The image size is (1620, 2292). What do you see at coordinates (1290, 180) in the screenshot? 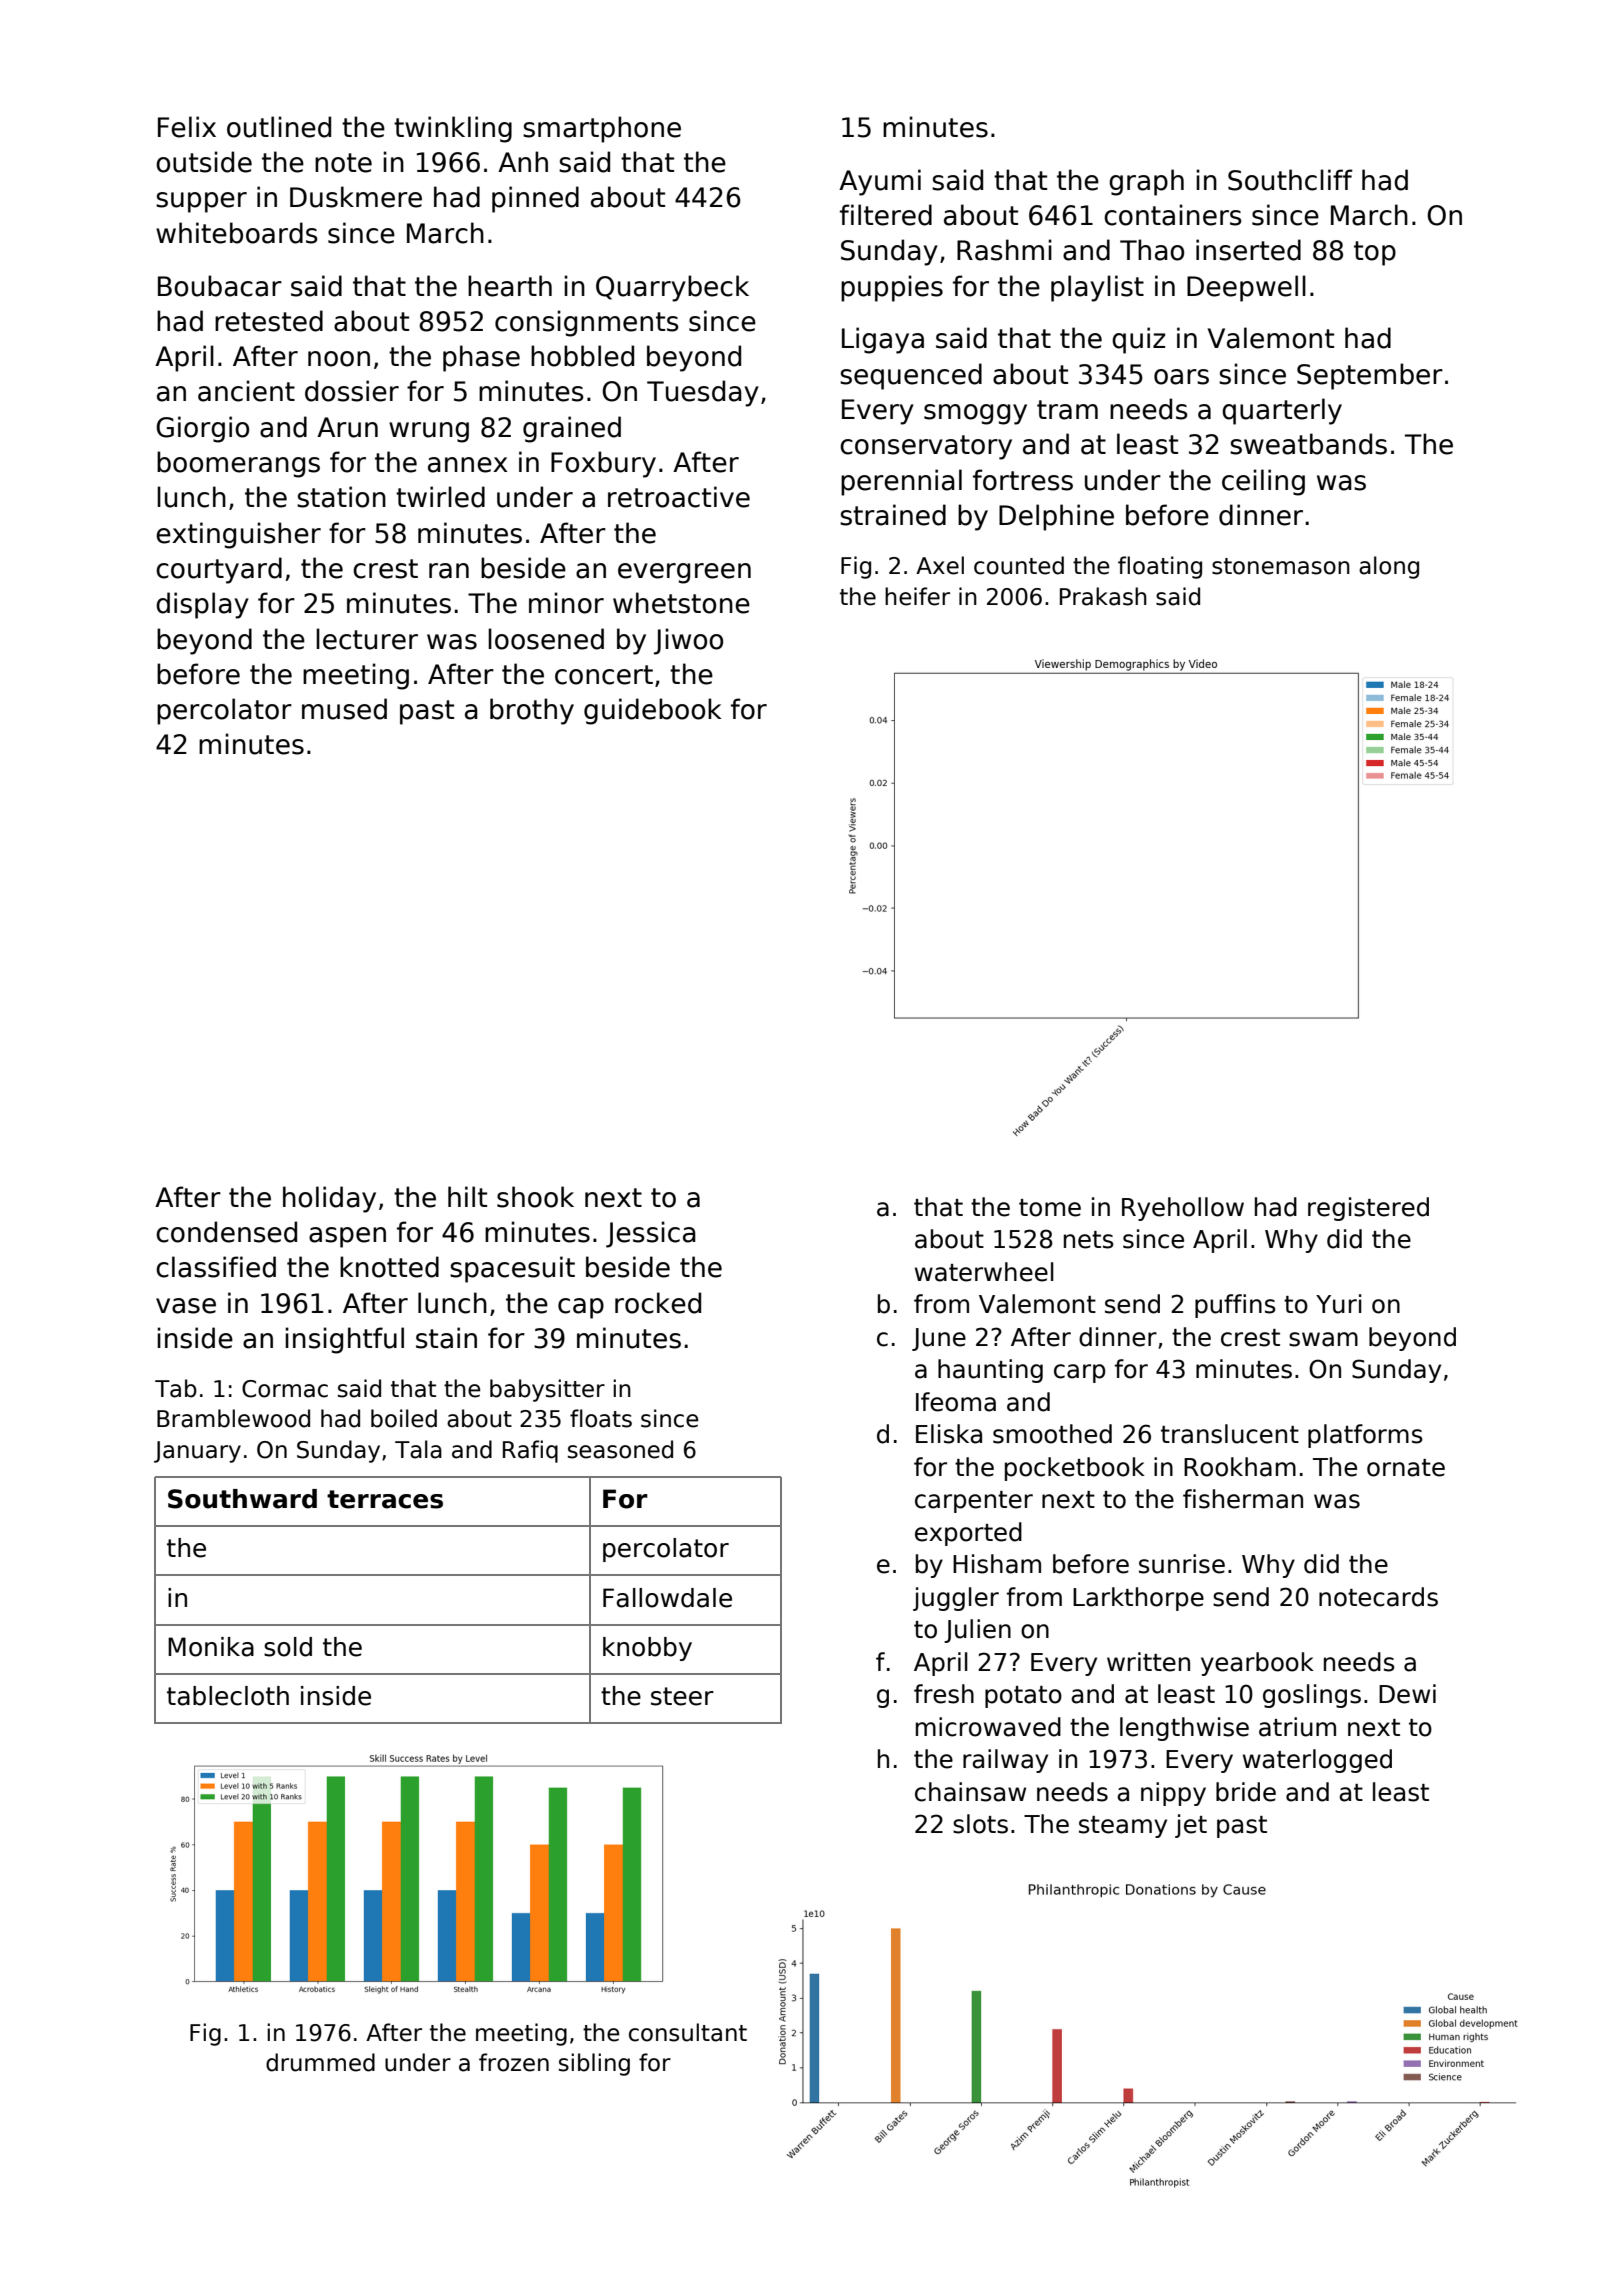
I see `Southcliff` at bounding box center [1290, 180].
